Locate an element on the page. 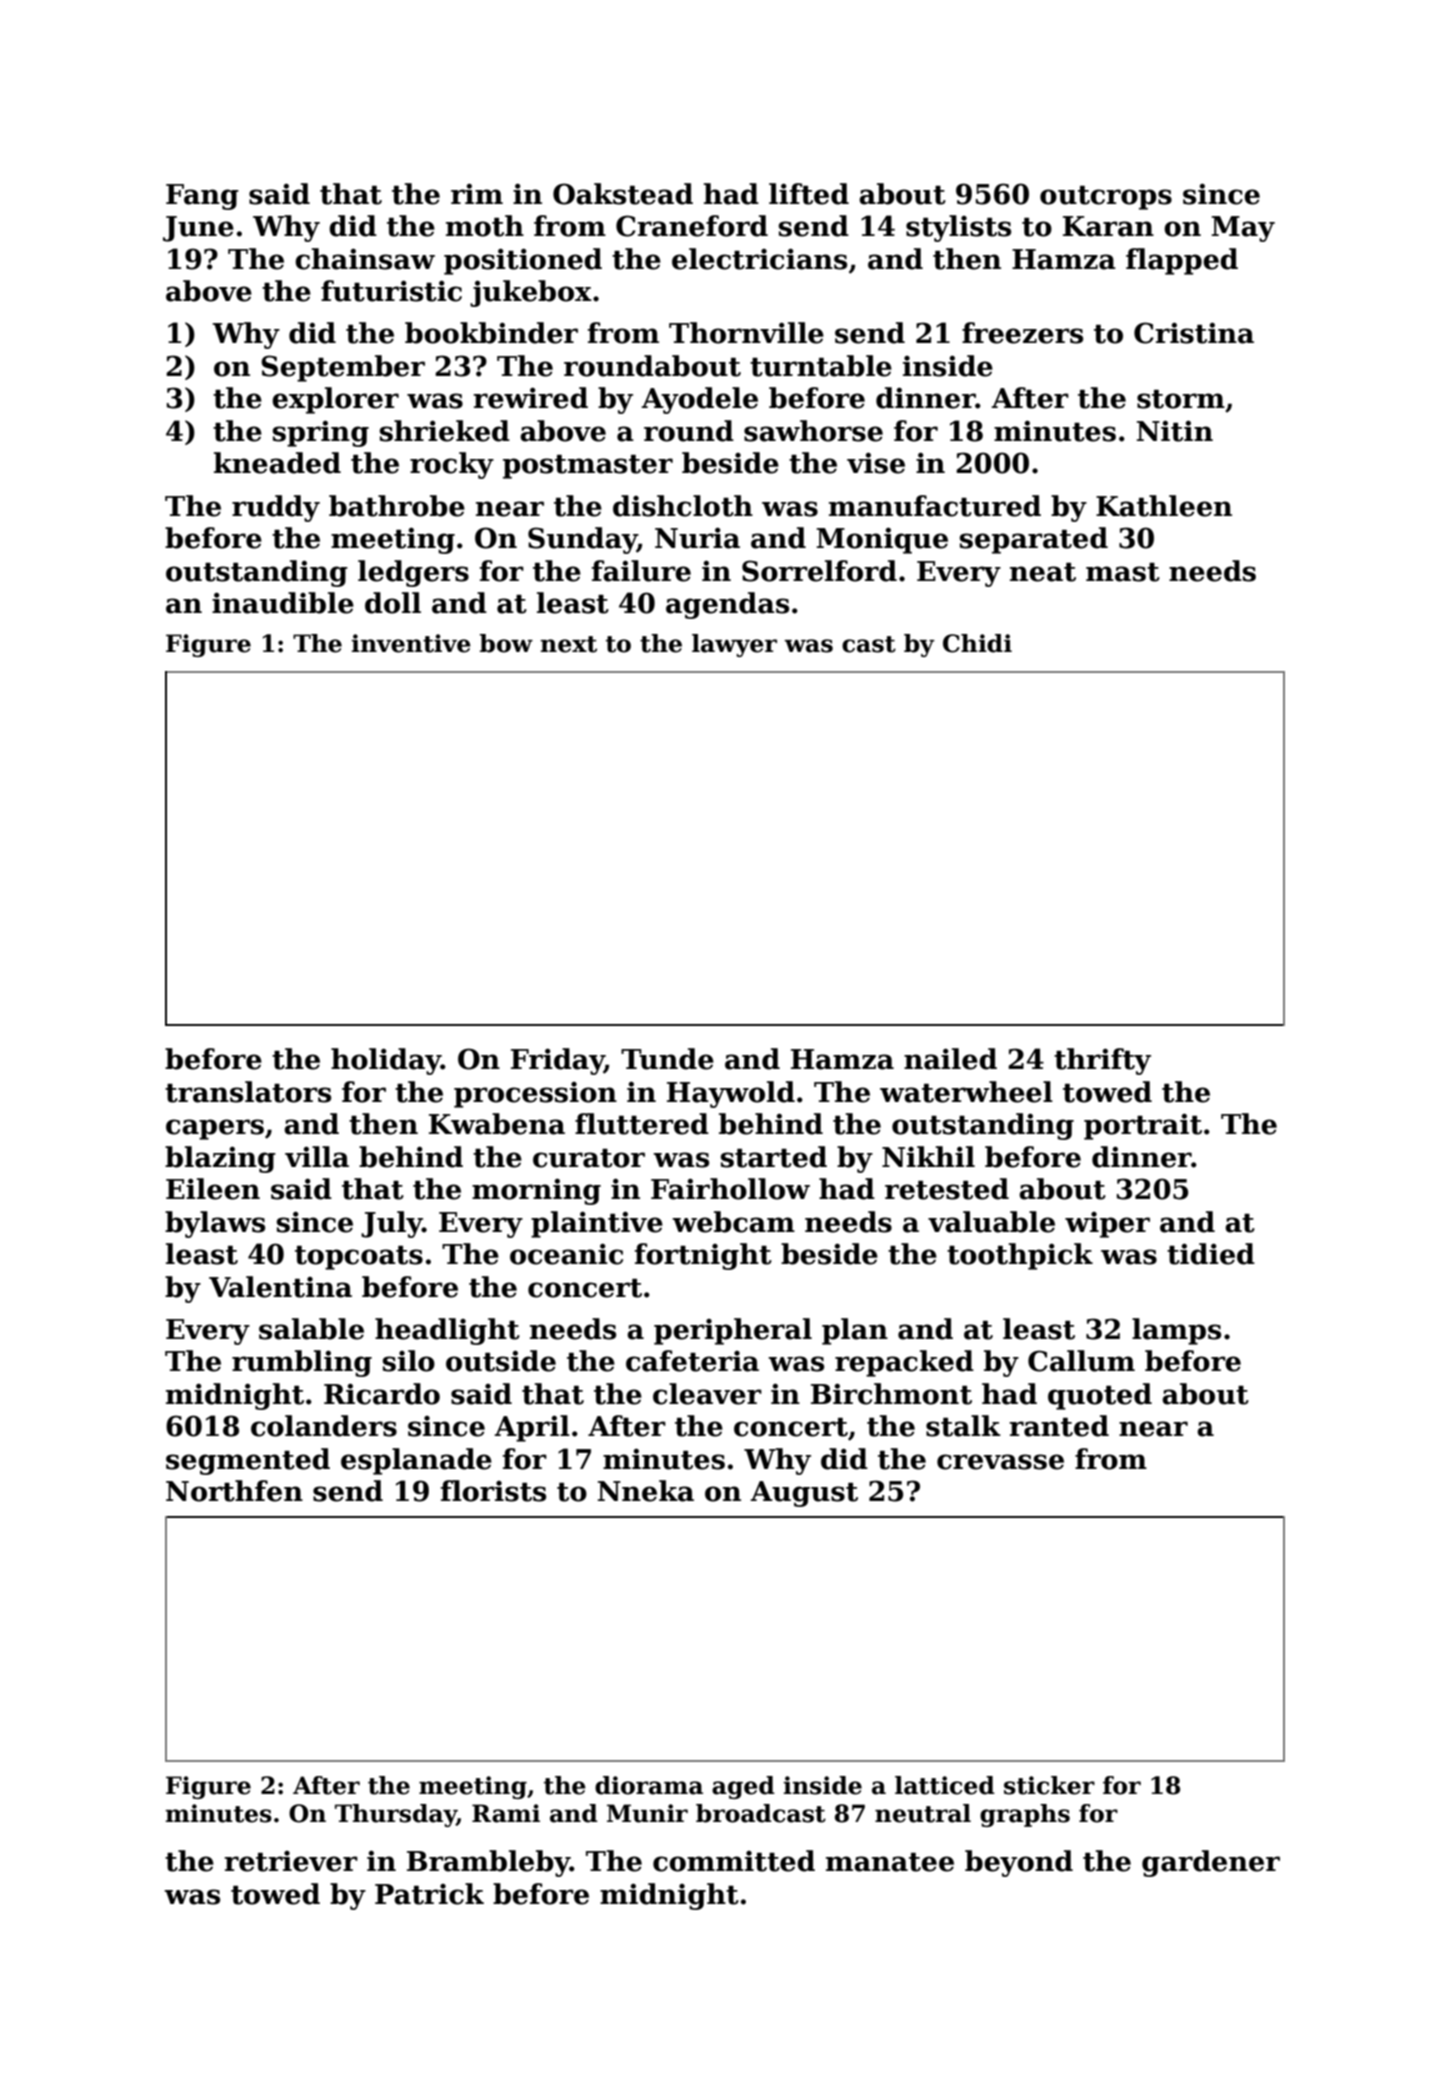 This image has height=2100, width=1450. salable is located at coordinates (311, 1329).
